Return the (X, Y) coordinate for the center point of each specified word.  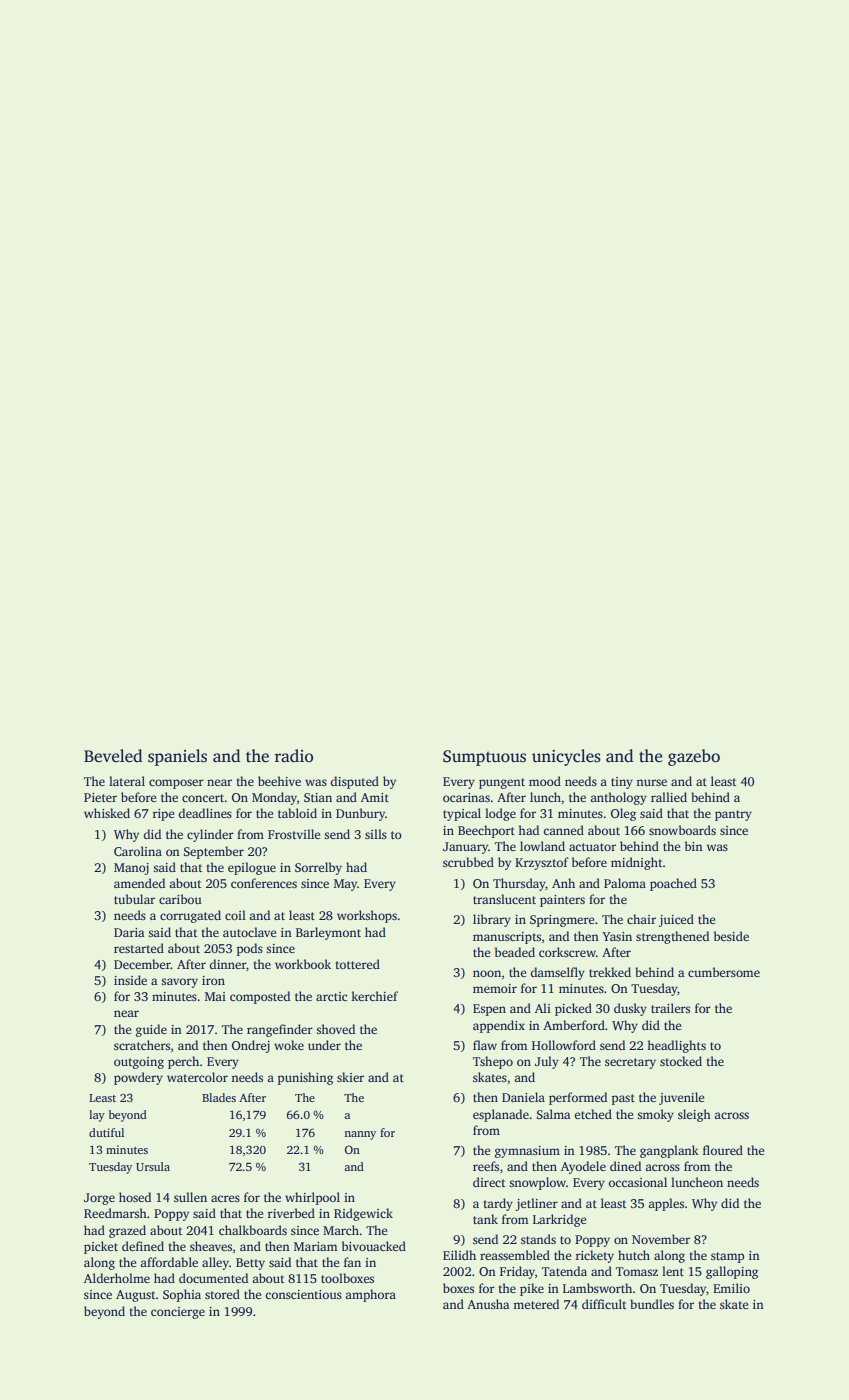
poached (673, 884)
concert (203, 798)
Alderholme (117, 1278)
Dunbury (360, 814)
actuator (592, 847)
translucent (504, 899)
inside (130, 980)
